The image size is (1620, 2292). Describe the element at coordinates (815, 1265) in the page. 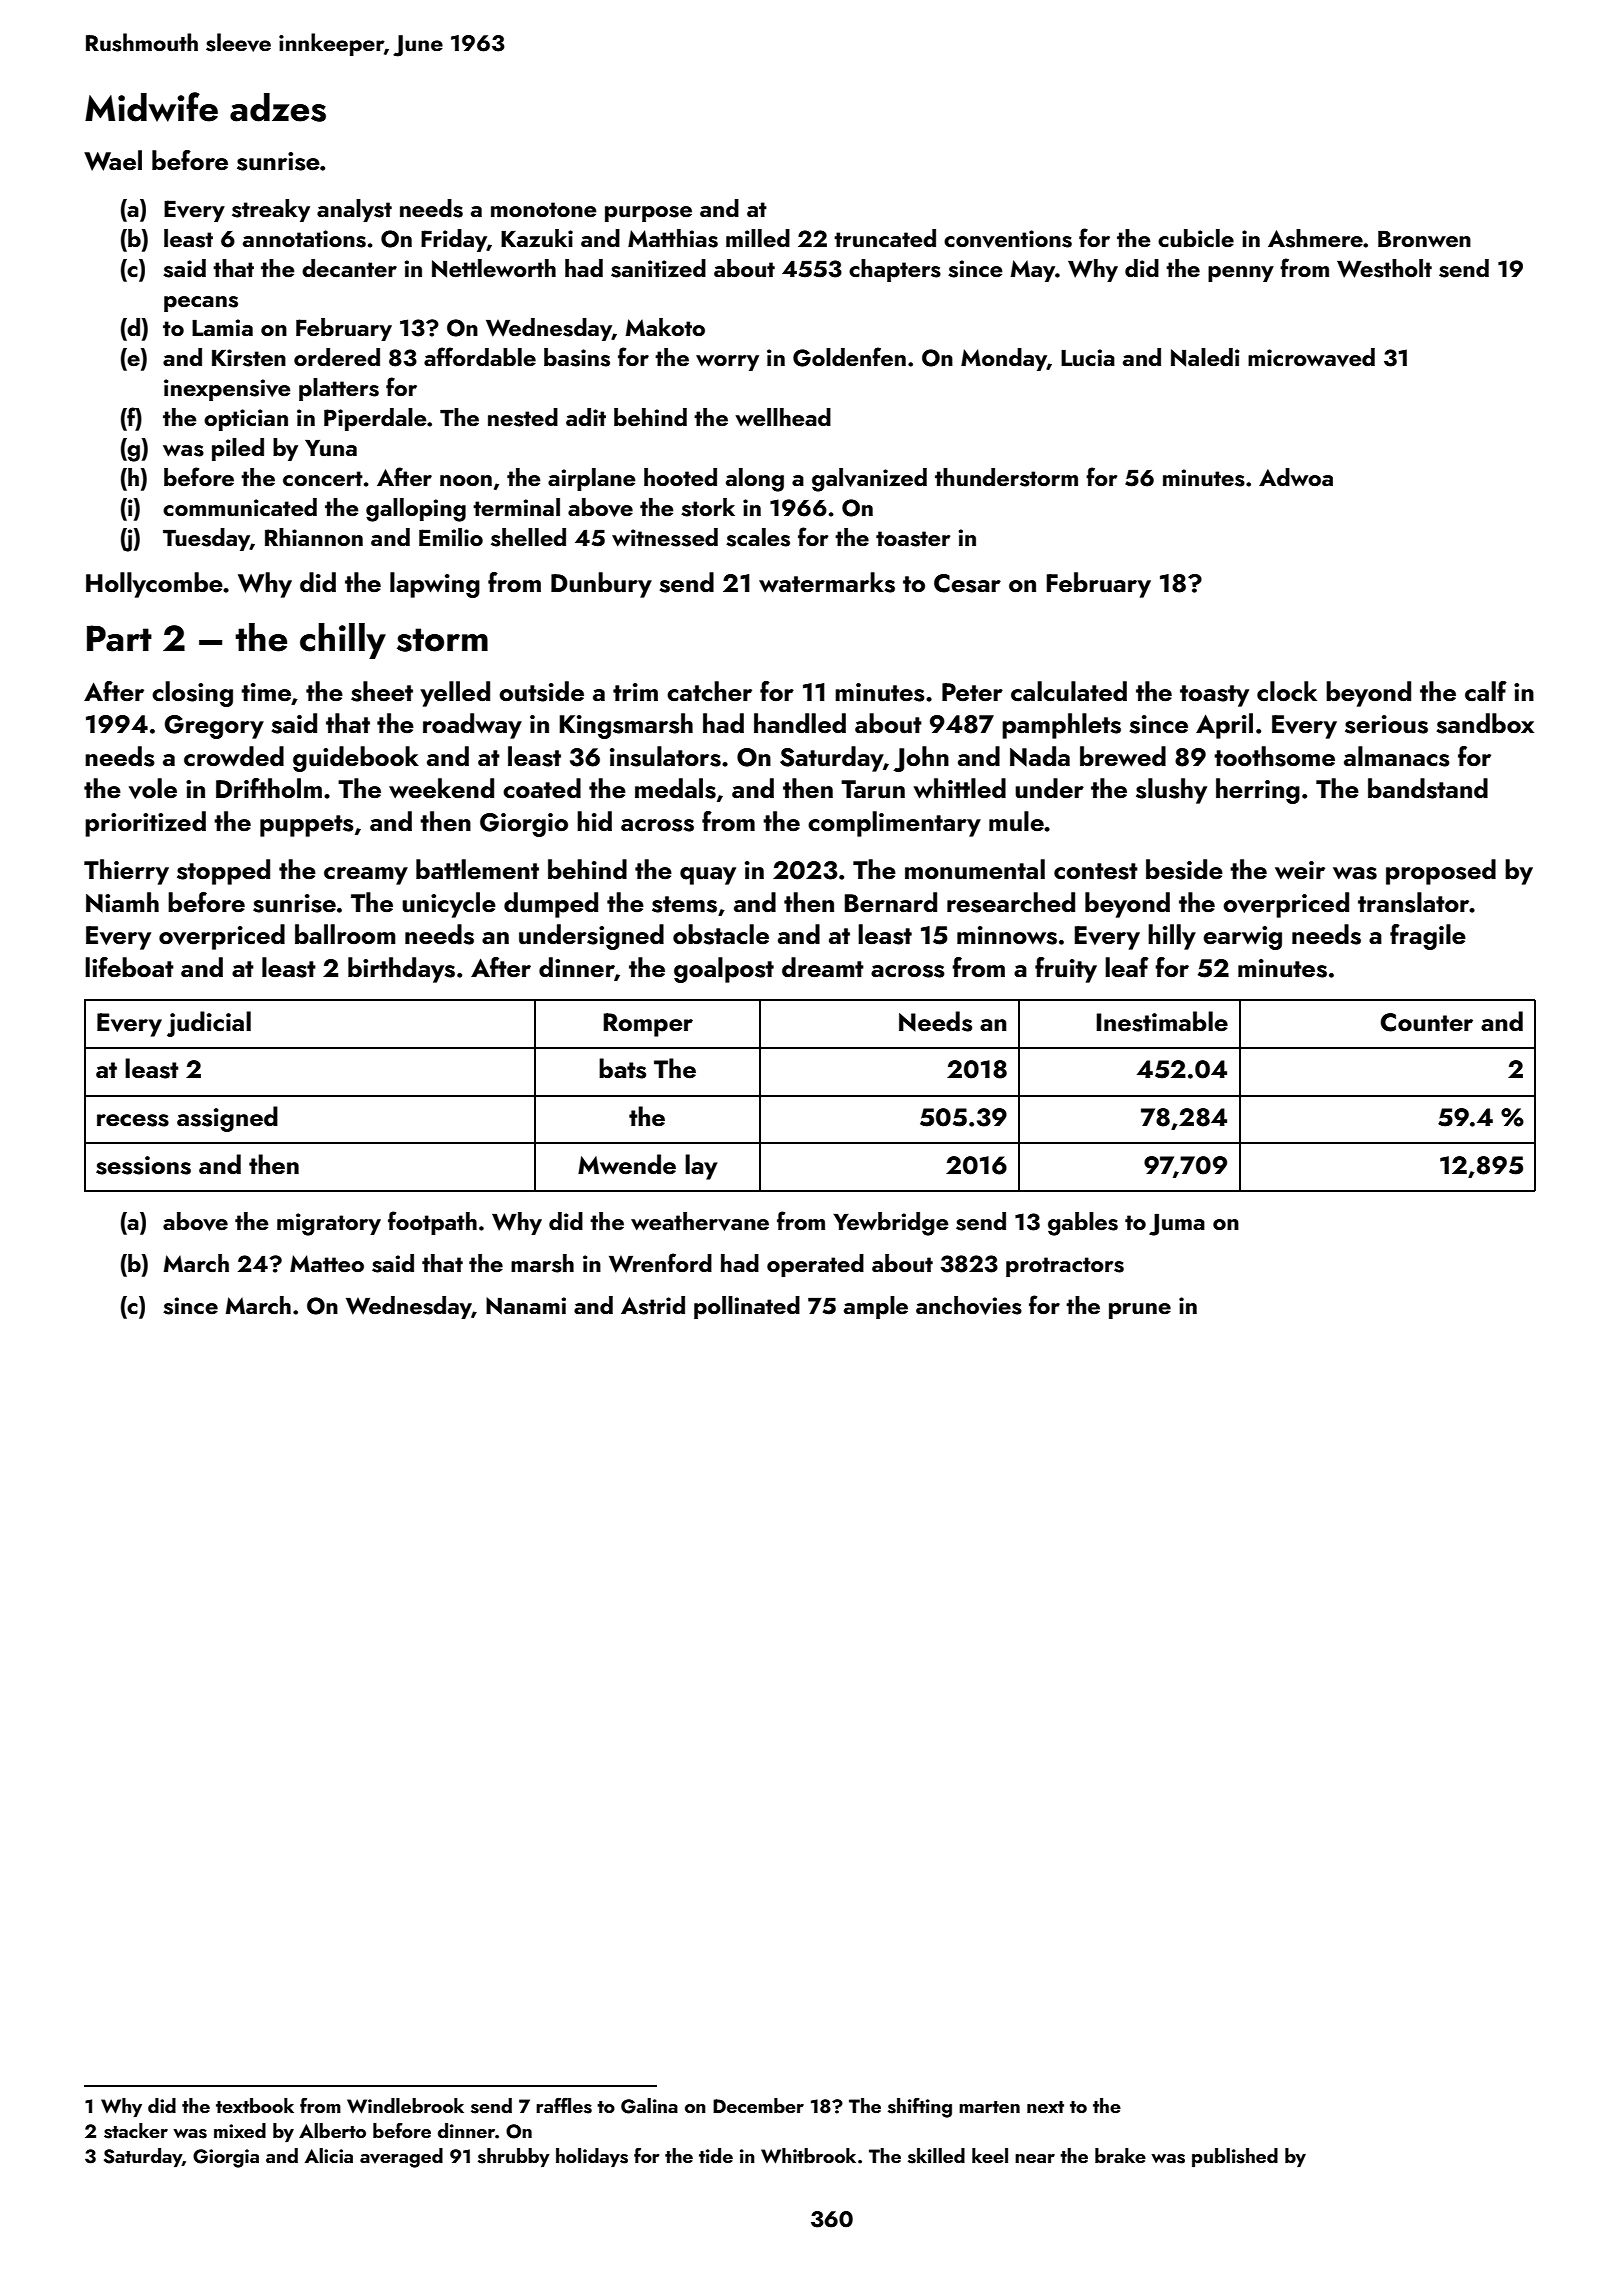

I see `operated` at that location.
